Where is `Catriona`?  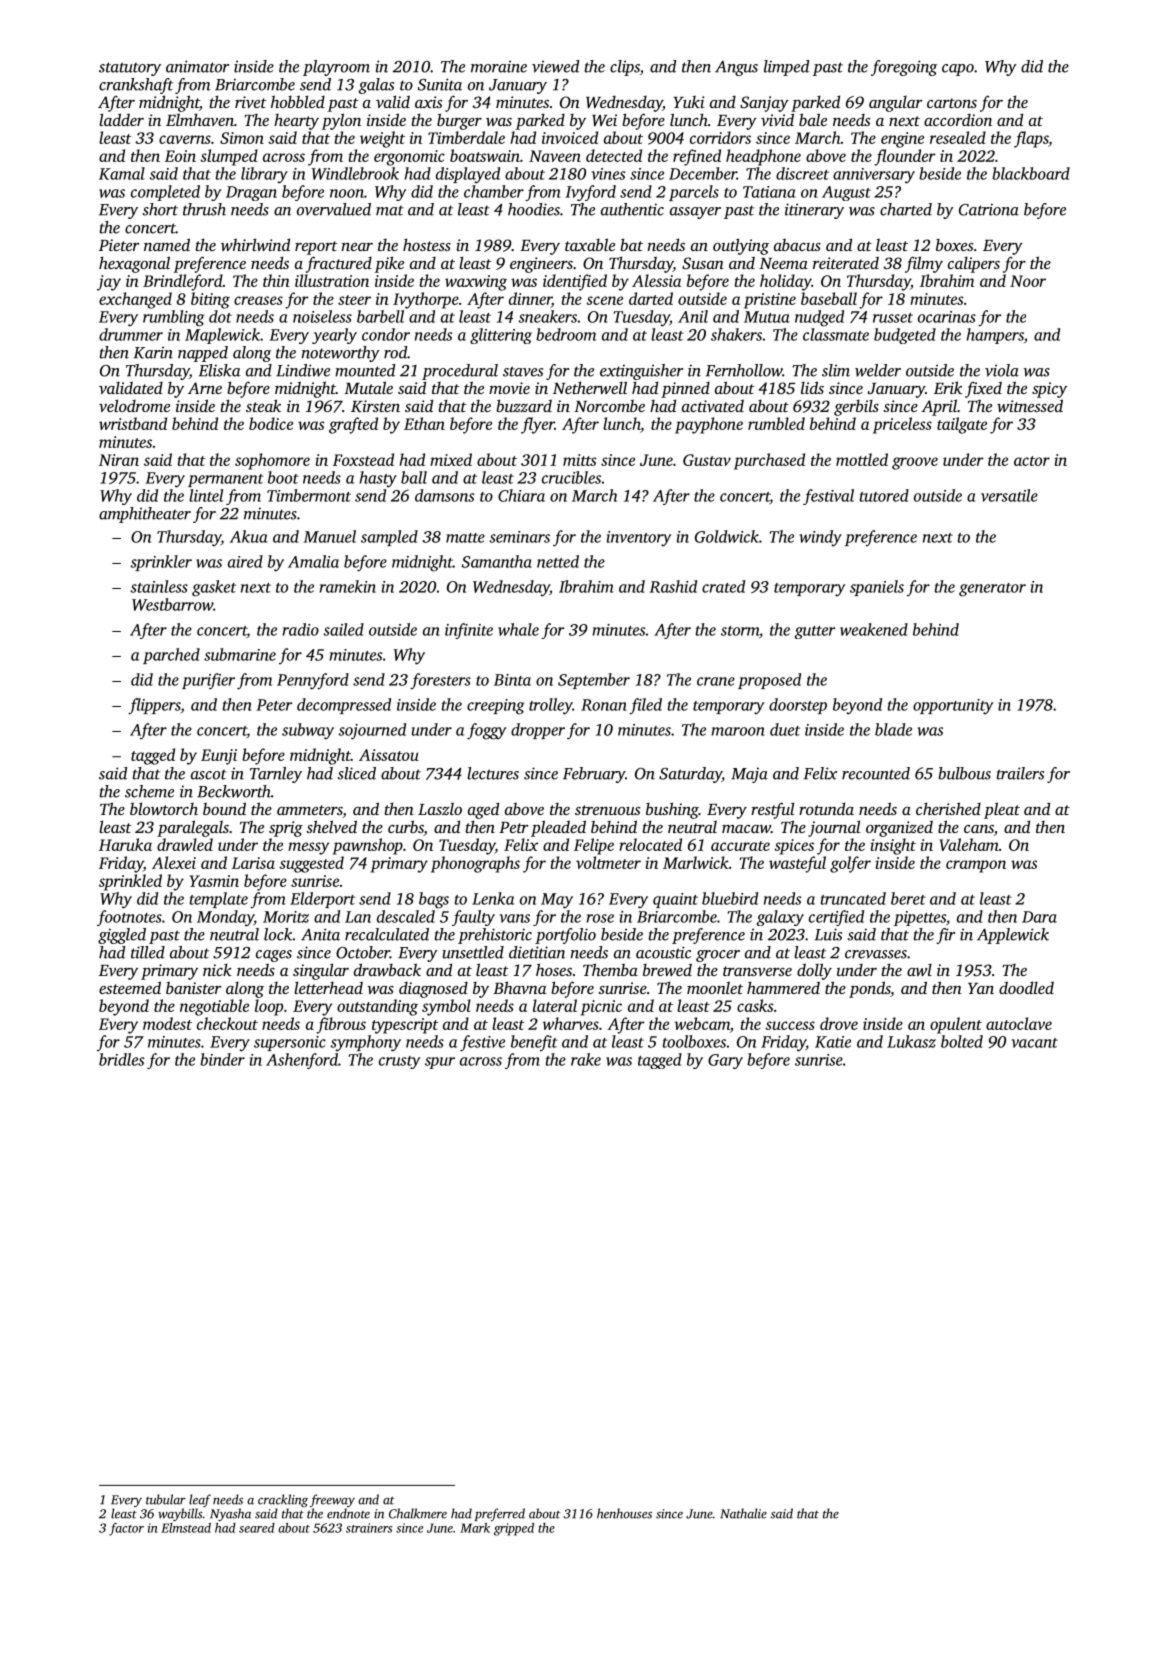 Catriona is located at coordinates (989, 209).
